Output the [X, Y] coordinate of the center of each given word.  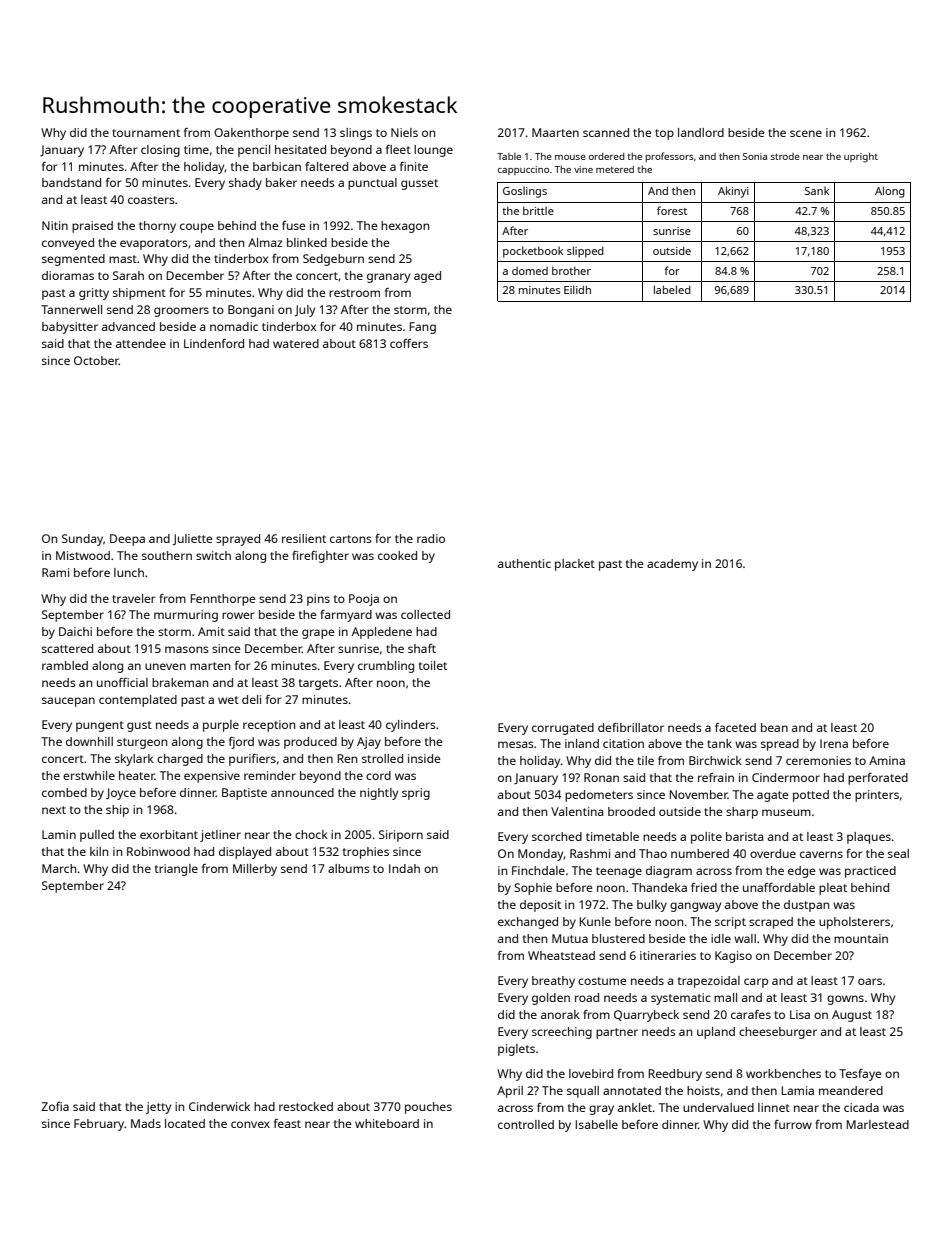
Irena [834, 743]
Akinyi [733, 192]
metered [615, 169]
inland [582, 743]
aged [427, 277]
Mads [146, 1123]
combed [64, 792]
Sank [817, 190]
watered [296, 343]
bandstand [71, 182]
